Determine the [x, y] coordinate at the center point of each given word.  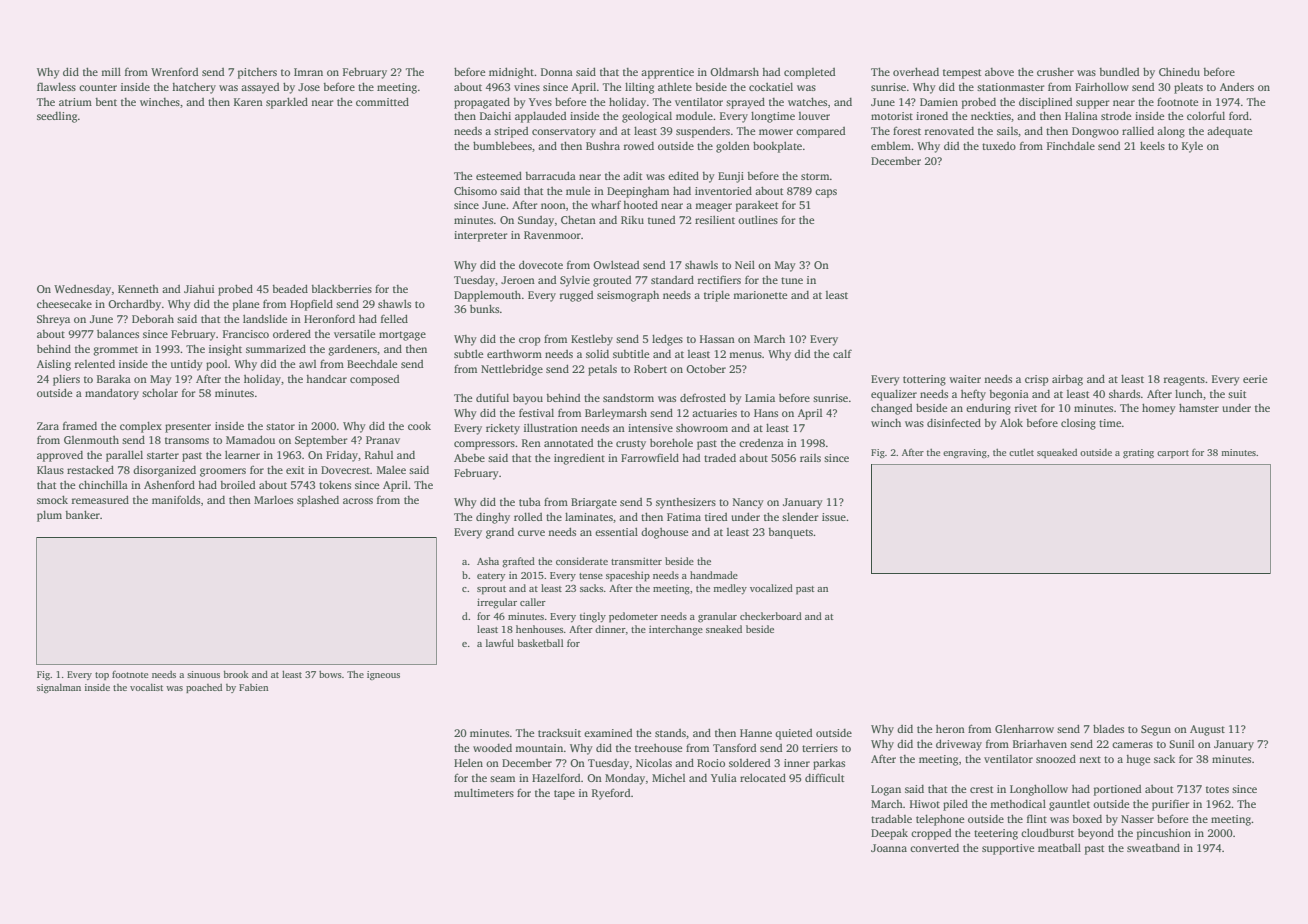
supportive [1008, 849]
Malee [391, 469]
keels [1152, 145]
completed [810, 73]
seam [502, 779]
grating [1138, 453]
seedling [57, 117]
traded [720, 458]
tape [564, 795]
